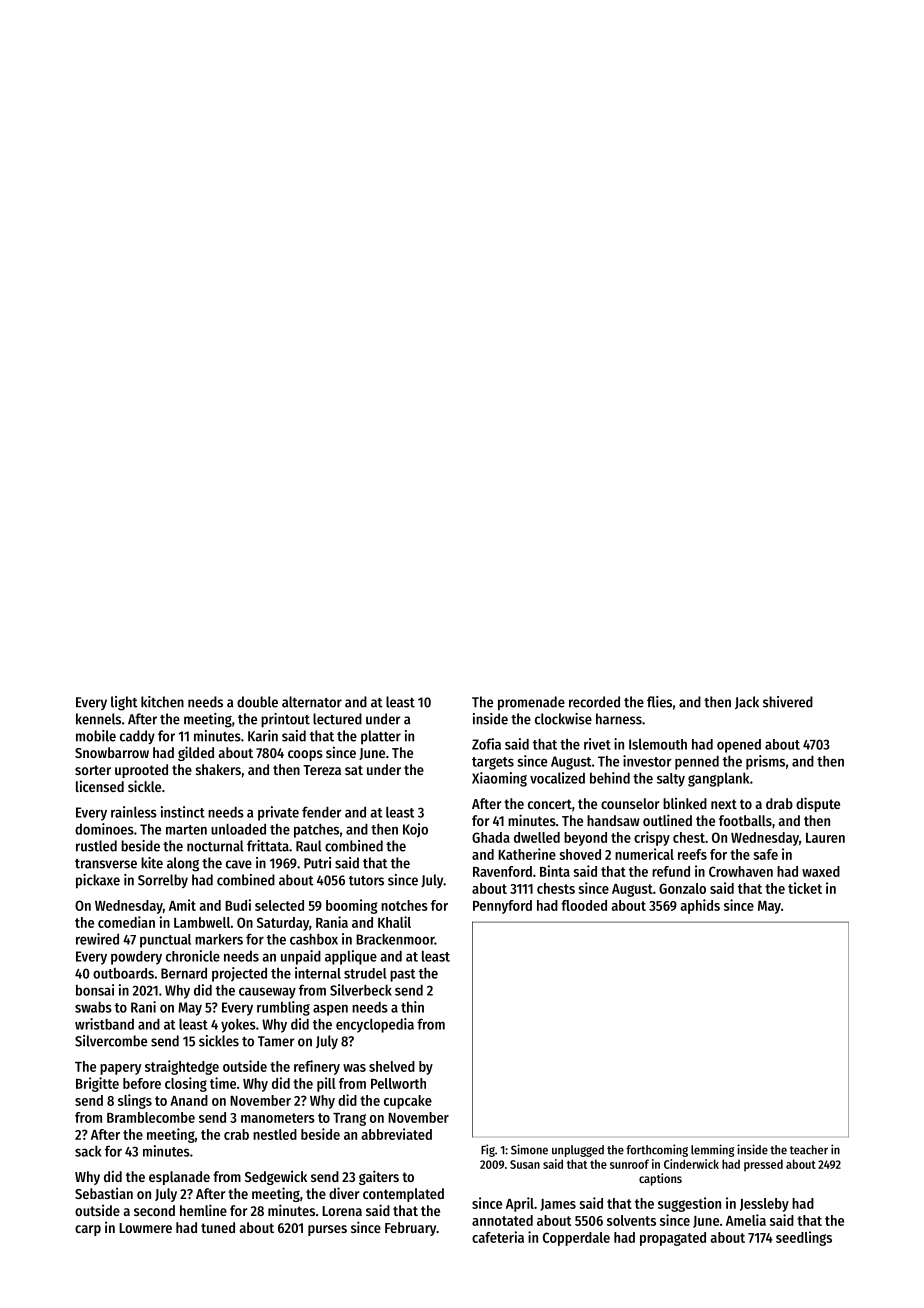 Image resolution: width=924 pixels, height=1308 pixels. Describe the element at coordinates (809, 1150) in the screenshot. I see `teacher` at that location.
